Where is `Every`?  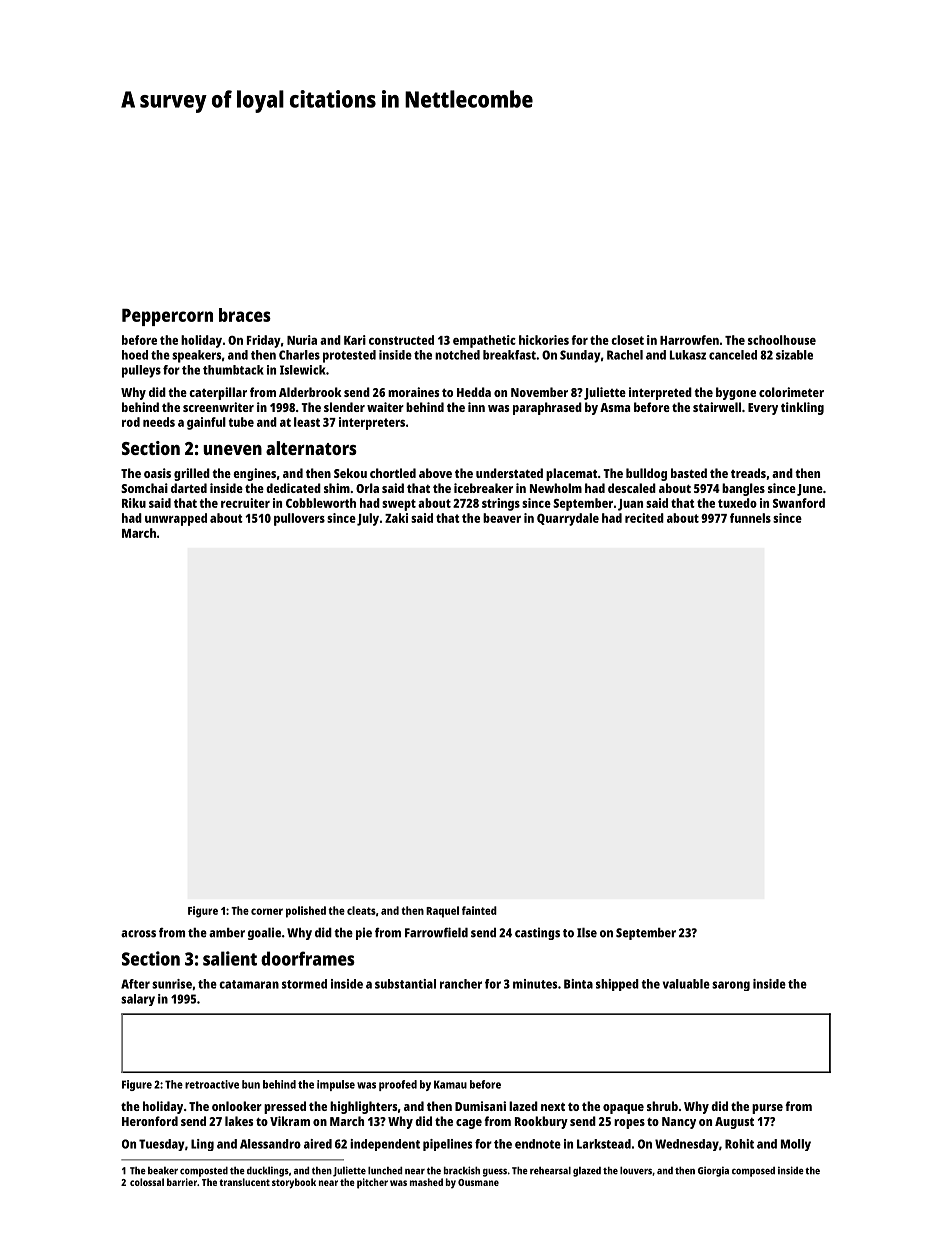 Every is located at coordinates (763, 409).
